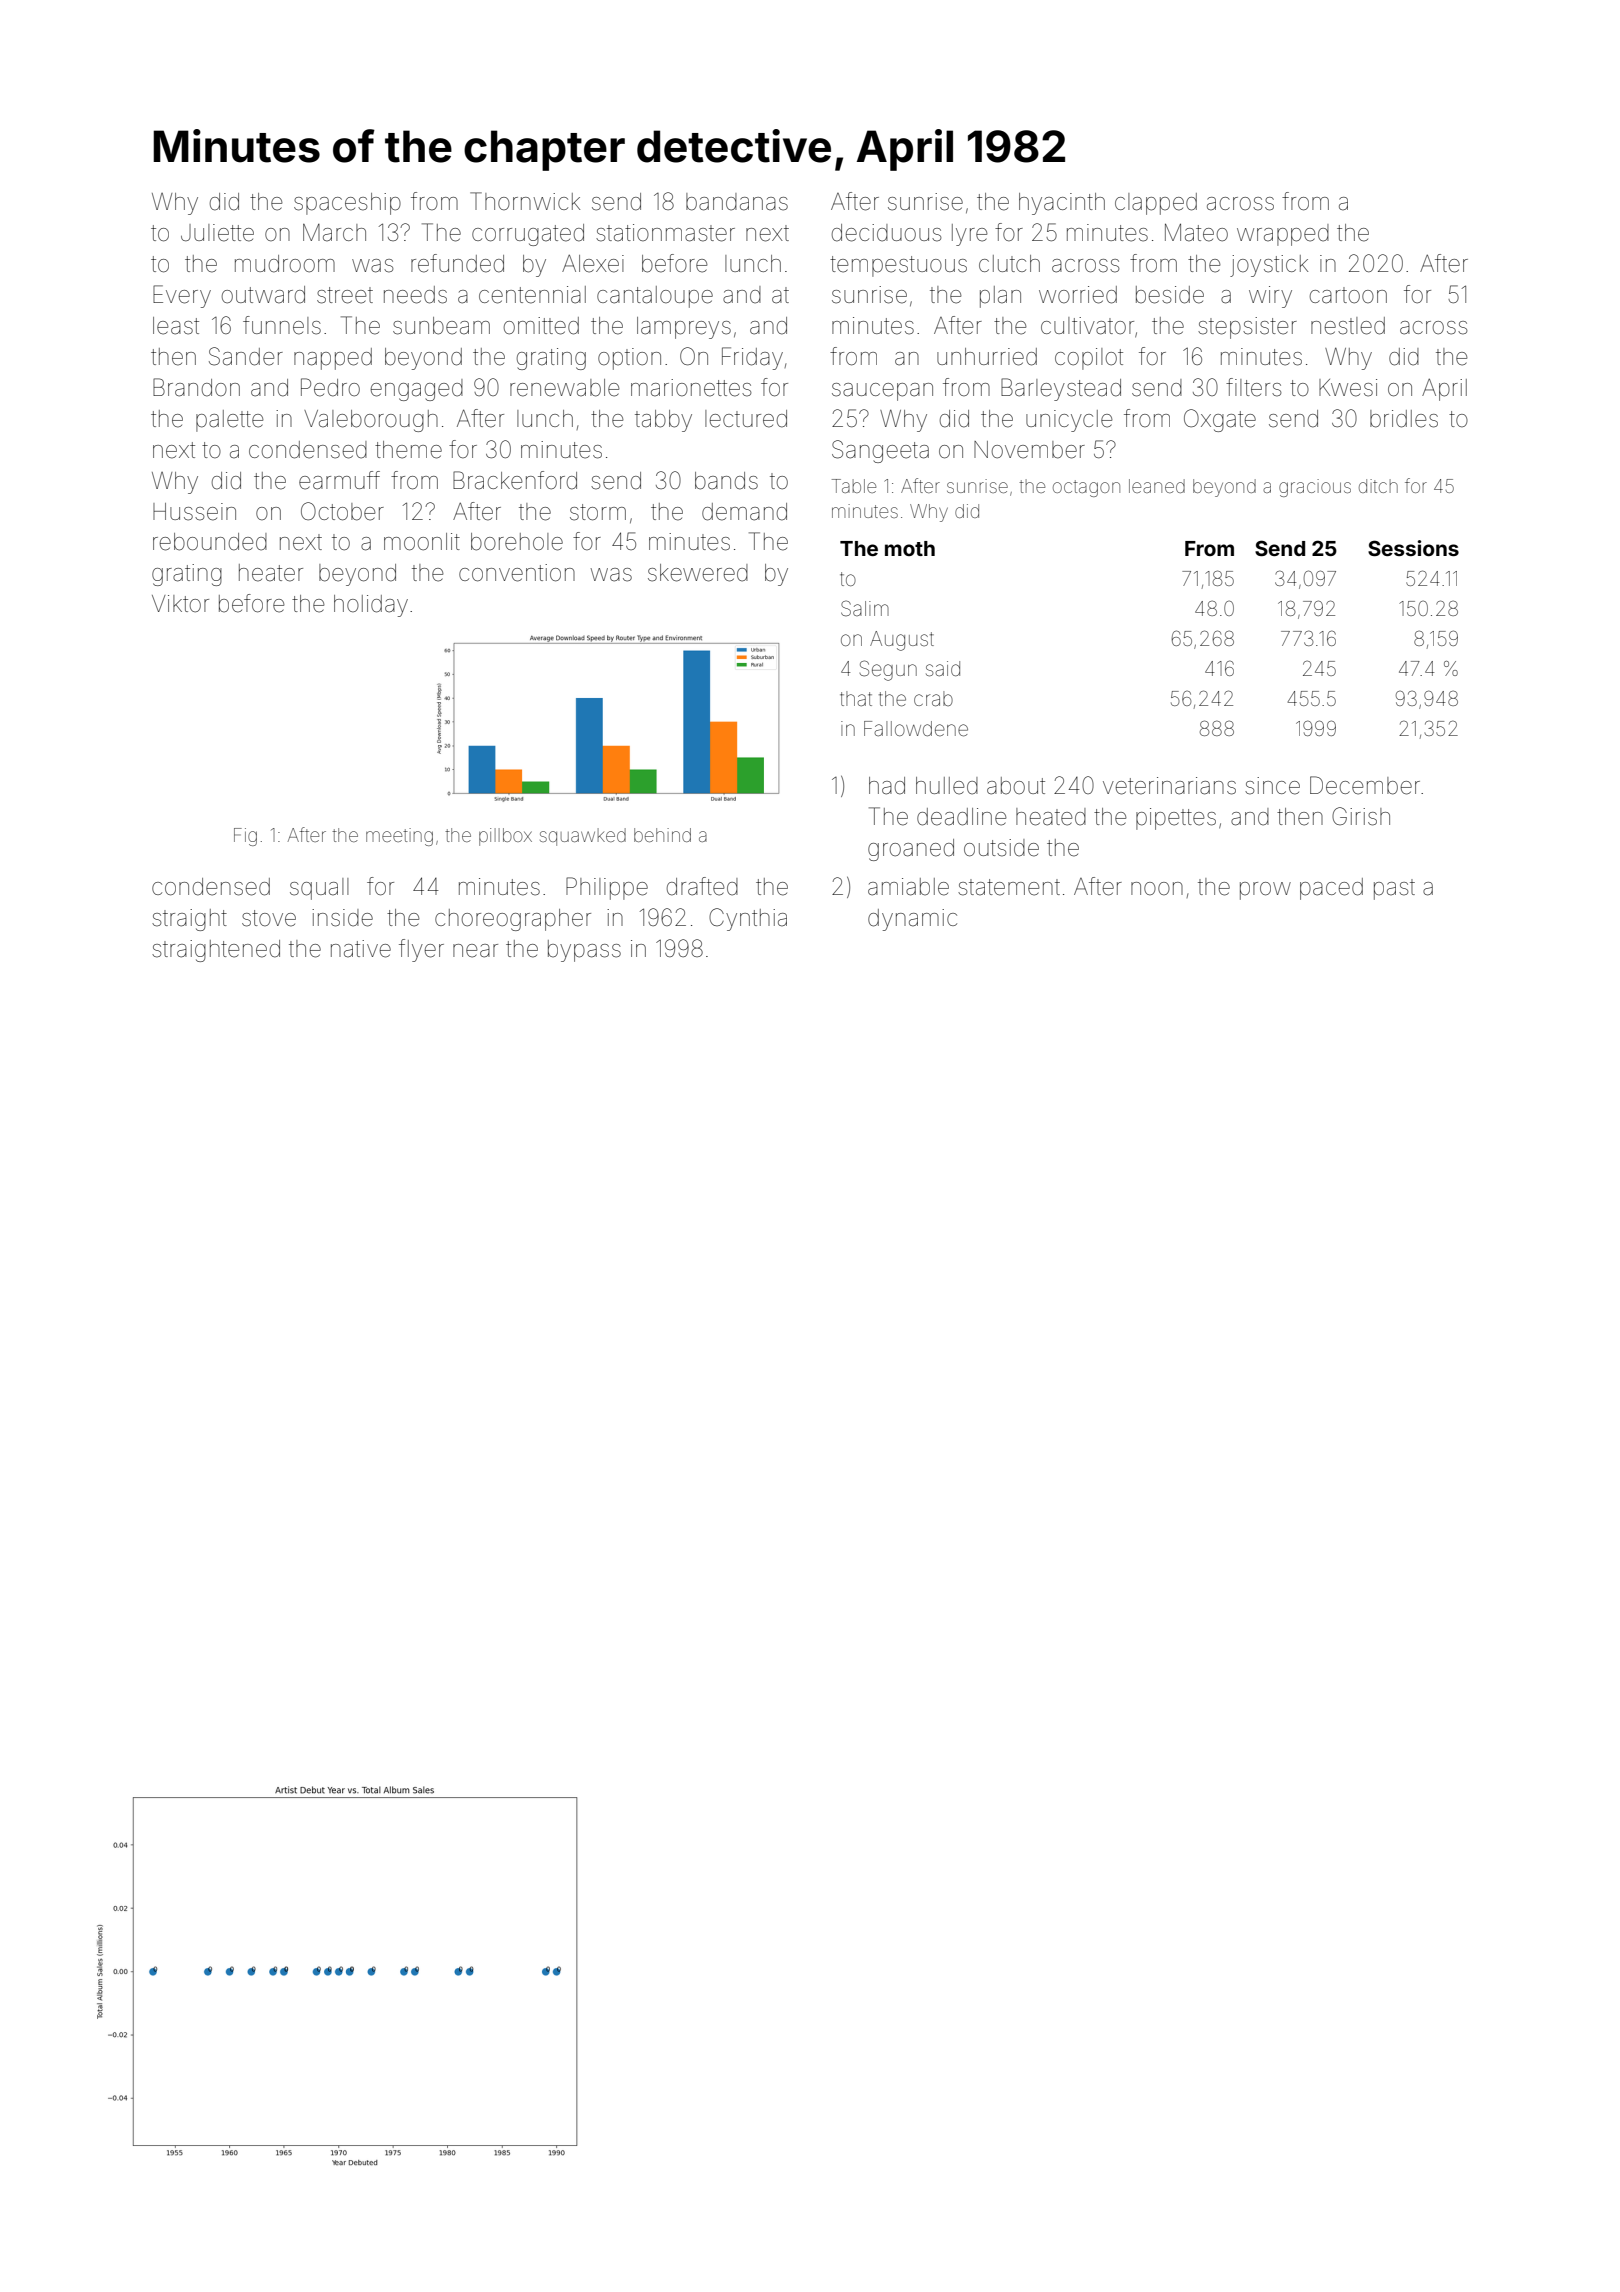 This screenshot has width=1620, height=2292. Describe the element at coordinates (180, 603) in the screenshot. I see `Viktor` at that location.
